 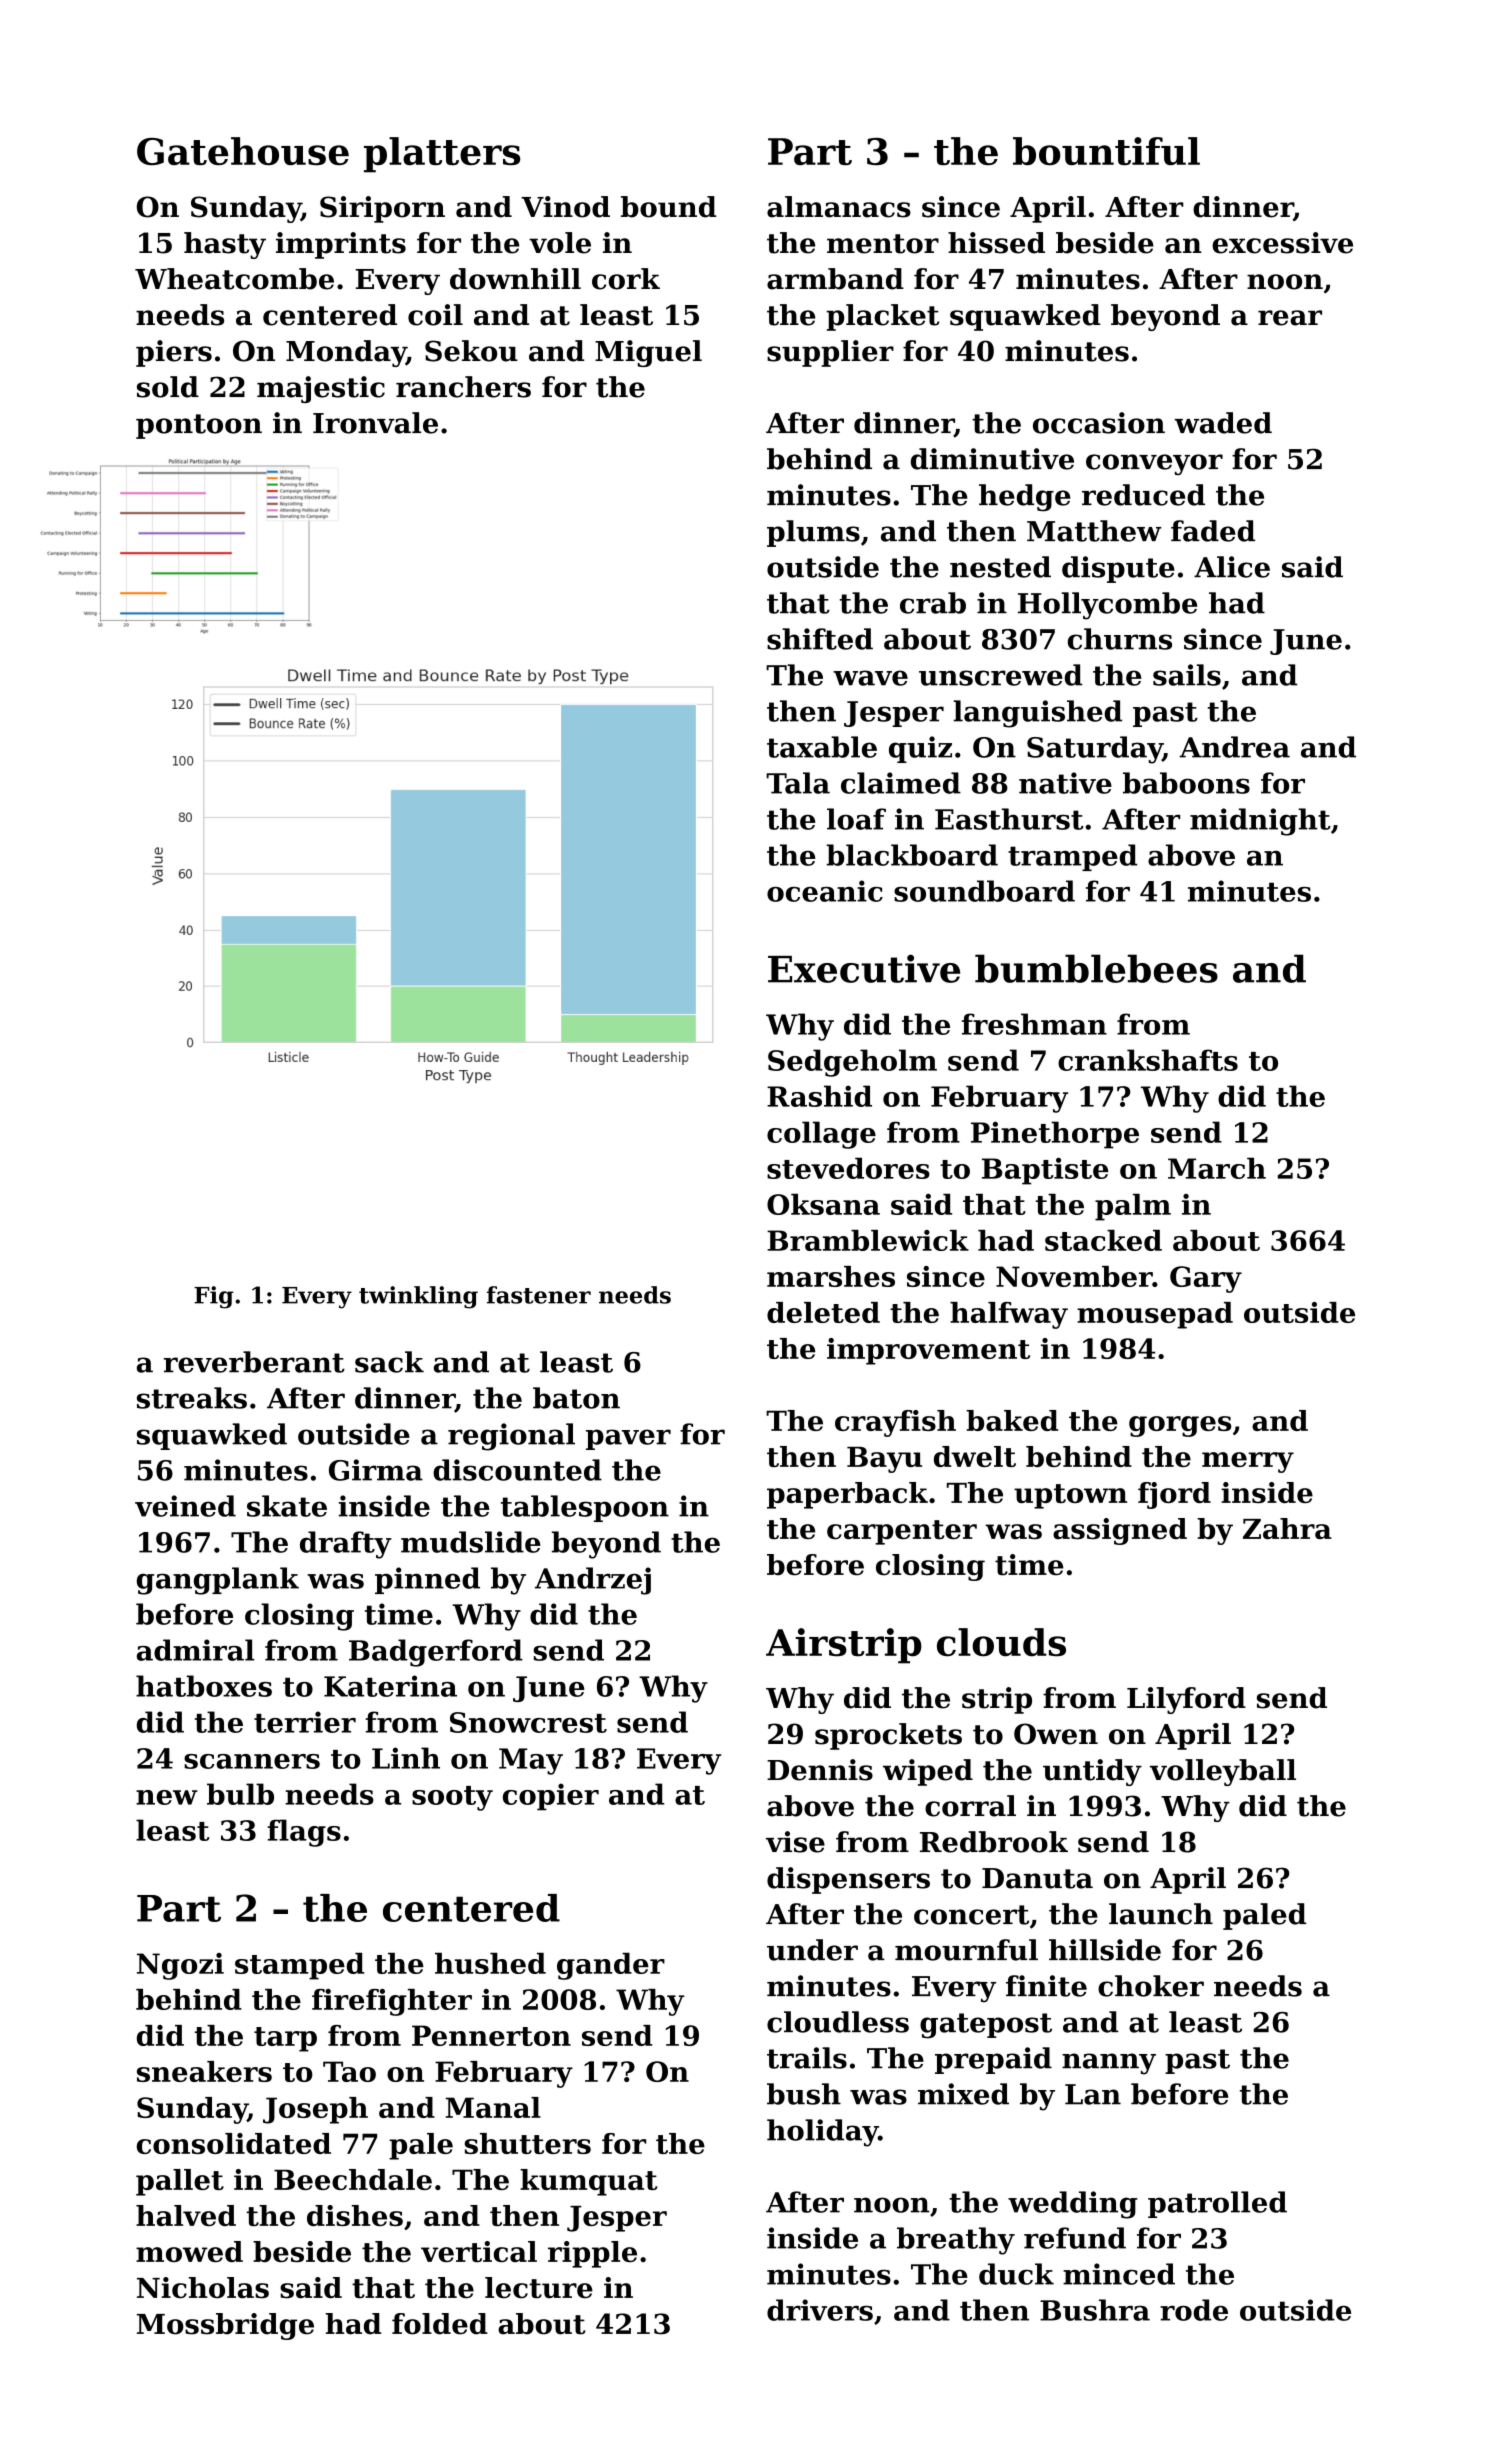 What do you see at coordinates (868, 1240) in the screenshot?
I see `Bramblewick` at bounding box center [868, 1240].
